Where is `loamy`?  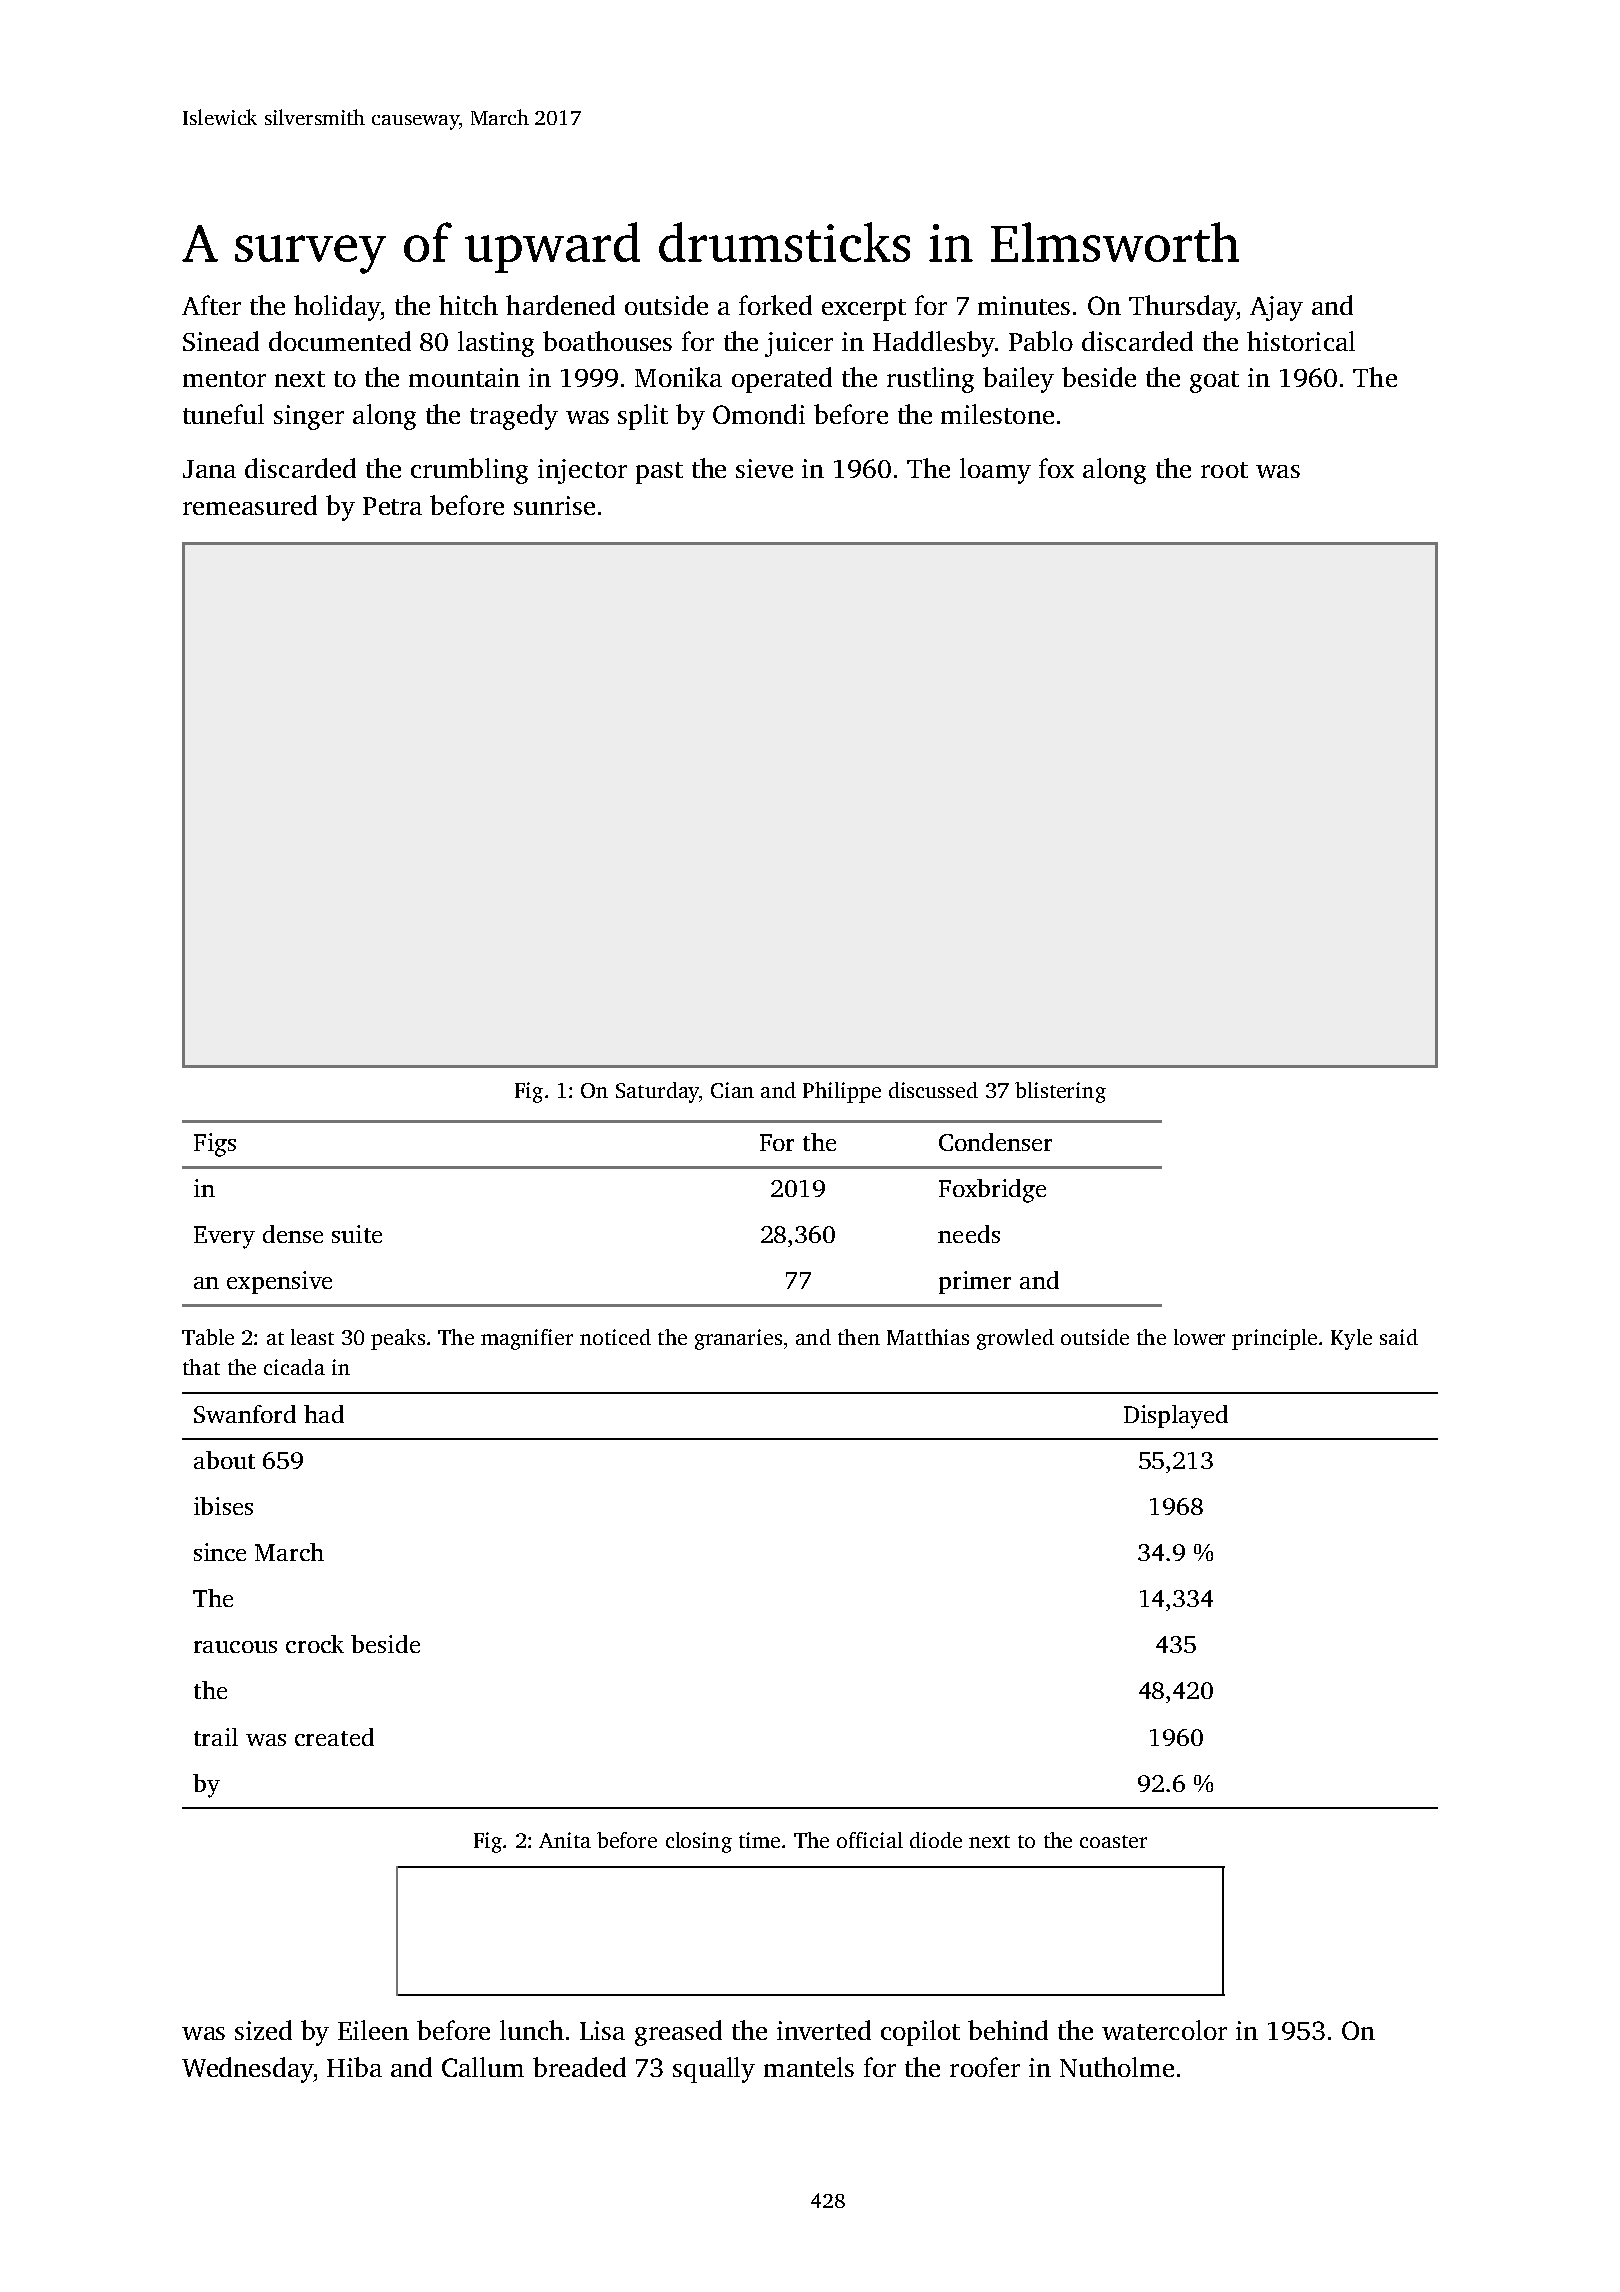
loamy is located at coordinates (995, 471).
